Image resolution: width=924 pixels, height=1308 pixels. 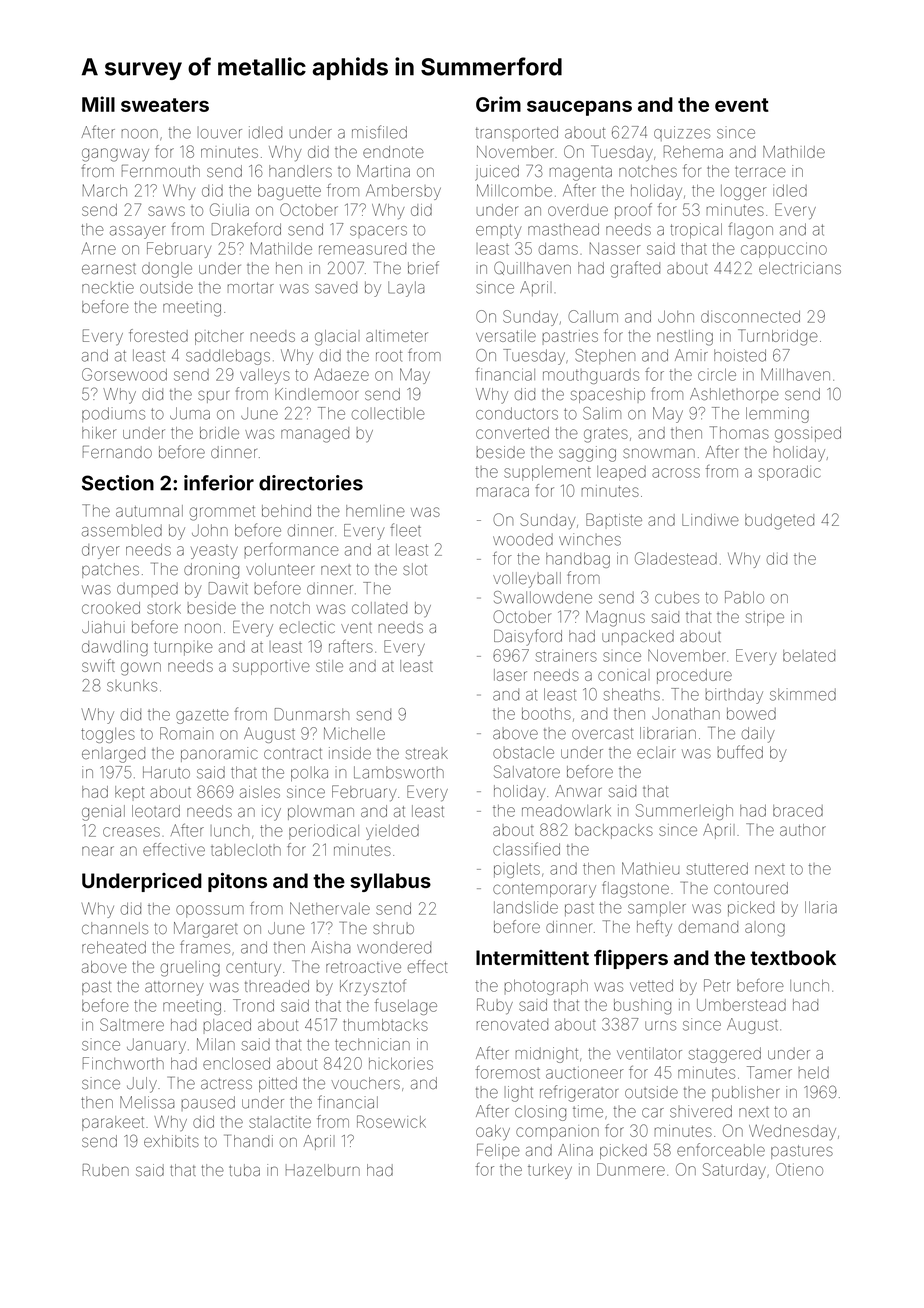 I want to click on lemming, so click(x=777, y=415).
